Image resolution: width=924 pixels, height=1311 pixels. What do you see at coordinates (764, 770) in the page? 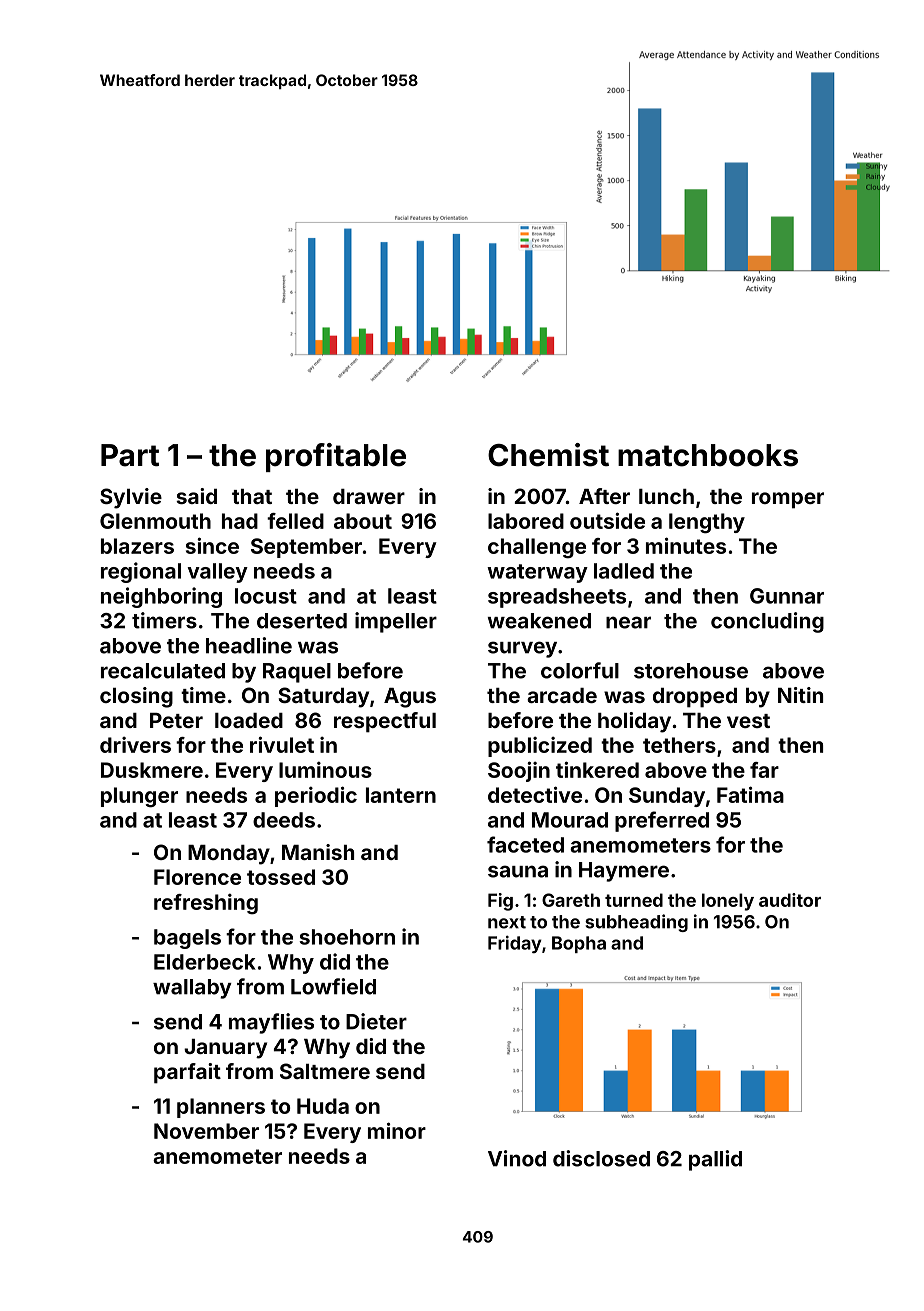
I see `far` at bounding box center [764, 770].
